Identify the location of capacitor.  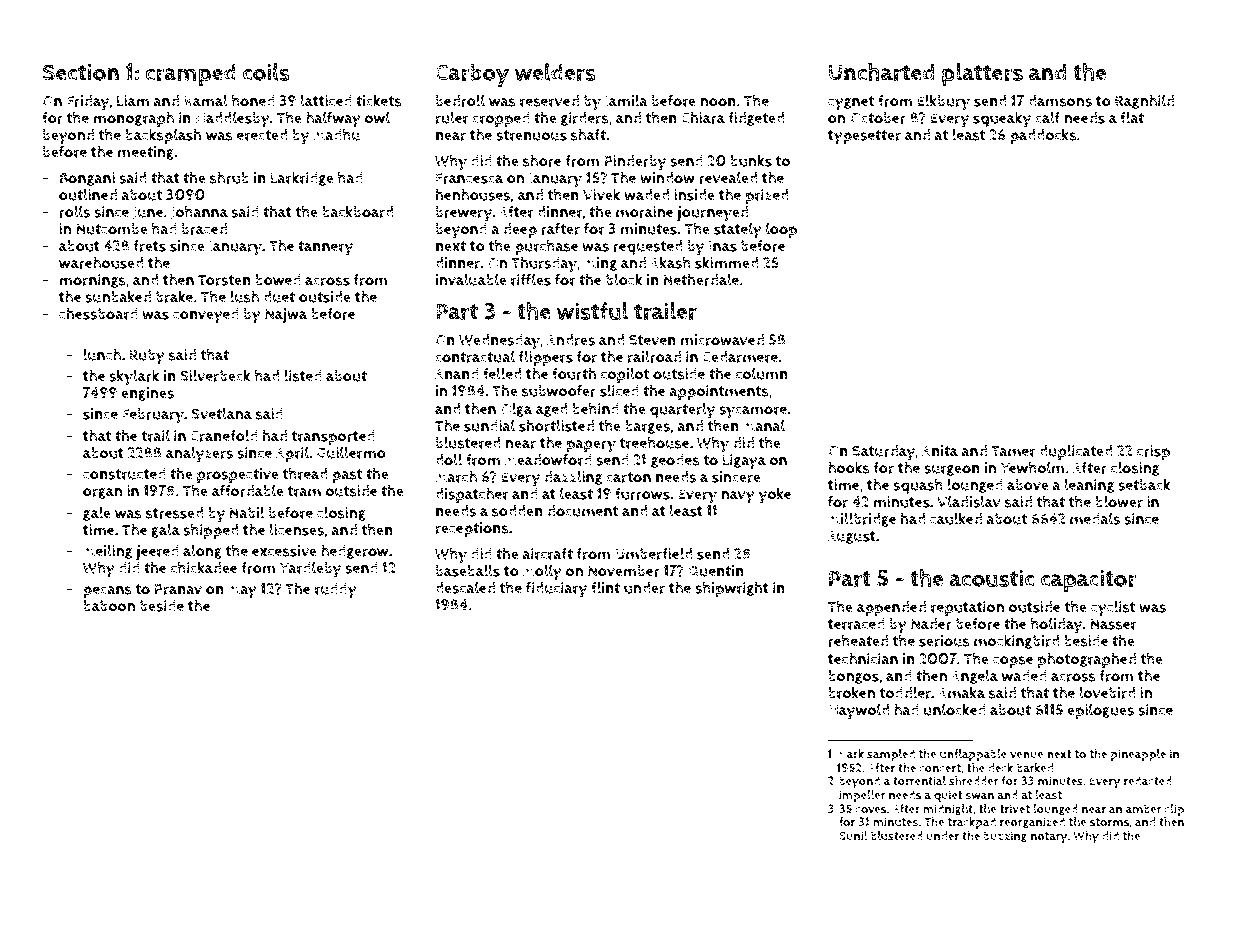
(1089, 581).
